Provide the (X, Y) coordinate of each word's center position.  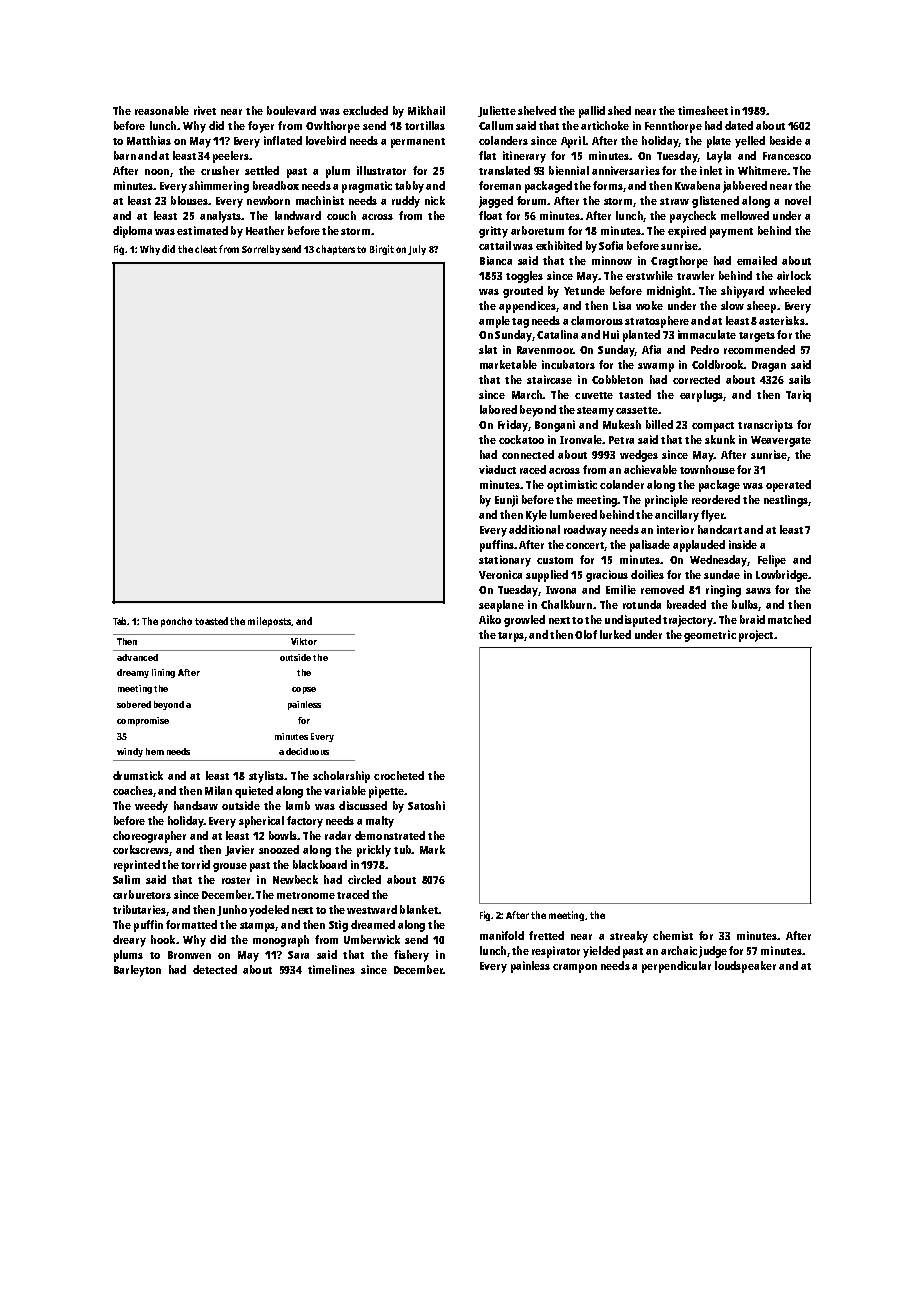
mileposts (269, 622)
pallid (592, 112)
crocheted (399, 775)
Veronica (500, 574)
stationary (505, 561)
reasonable (162, 110)
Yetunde (584, 290)
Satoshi (426, 805)
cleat (206, 249)
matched (789, 619)
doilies (647, 574)
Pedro (705, 349)
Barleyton (137, 971)
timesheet (703, 110)
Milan (218, 790)
